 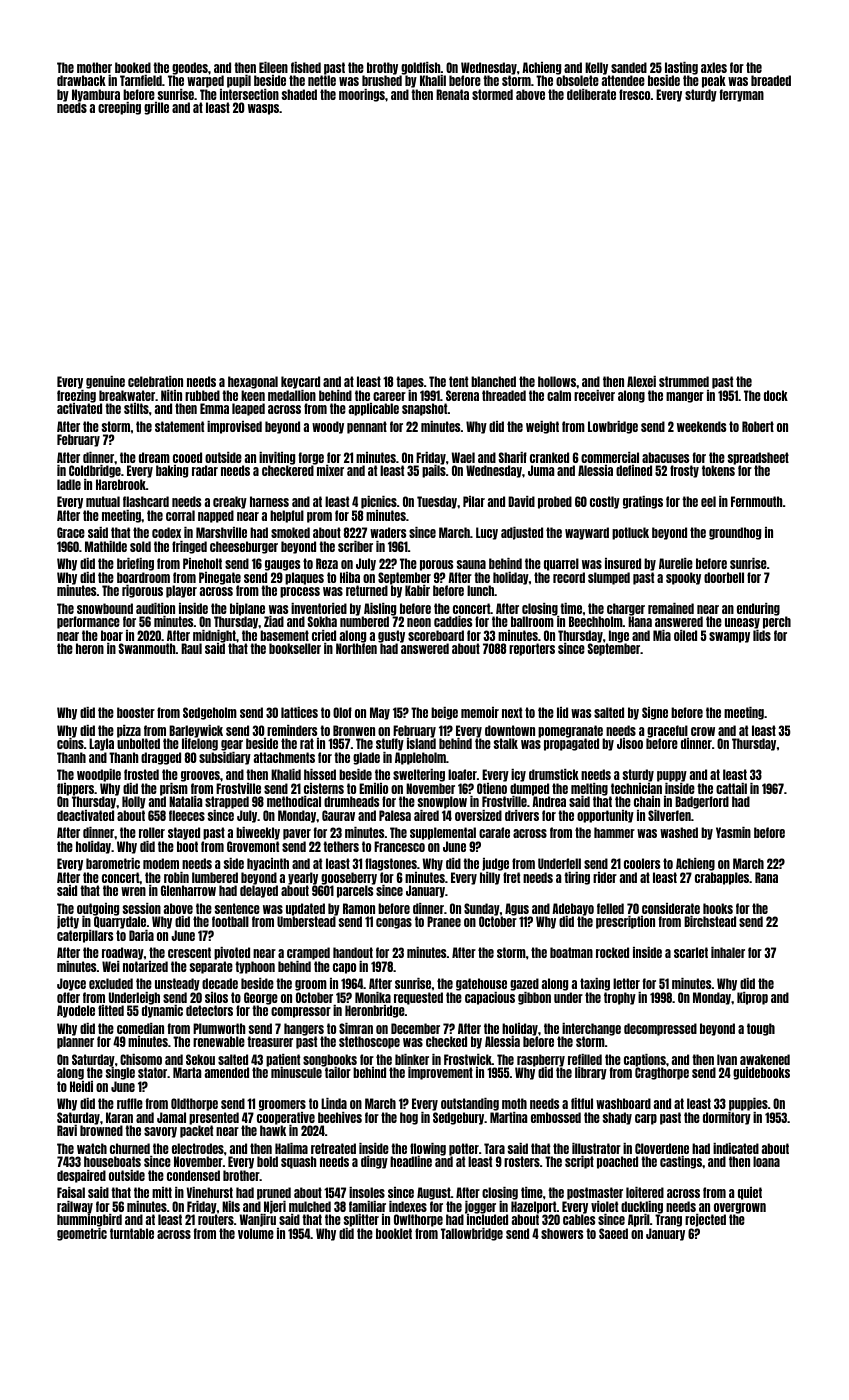 I want to click on cattail, so click(x=731, y=788).
